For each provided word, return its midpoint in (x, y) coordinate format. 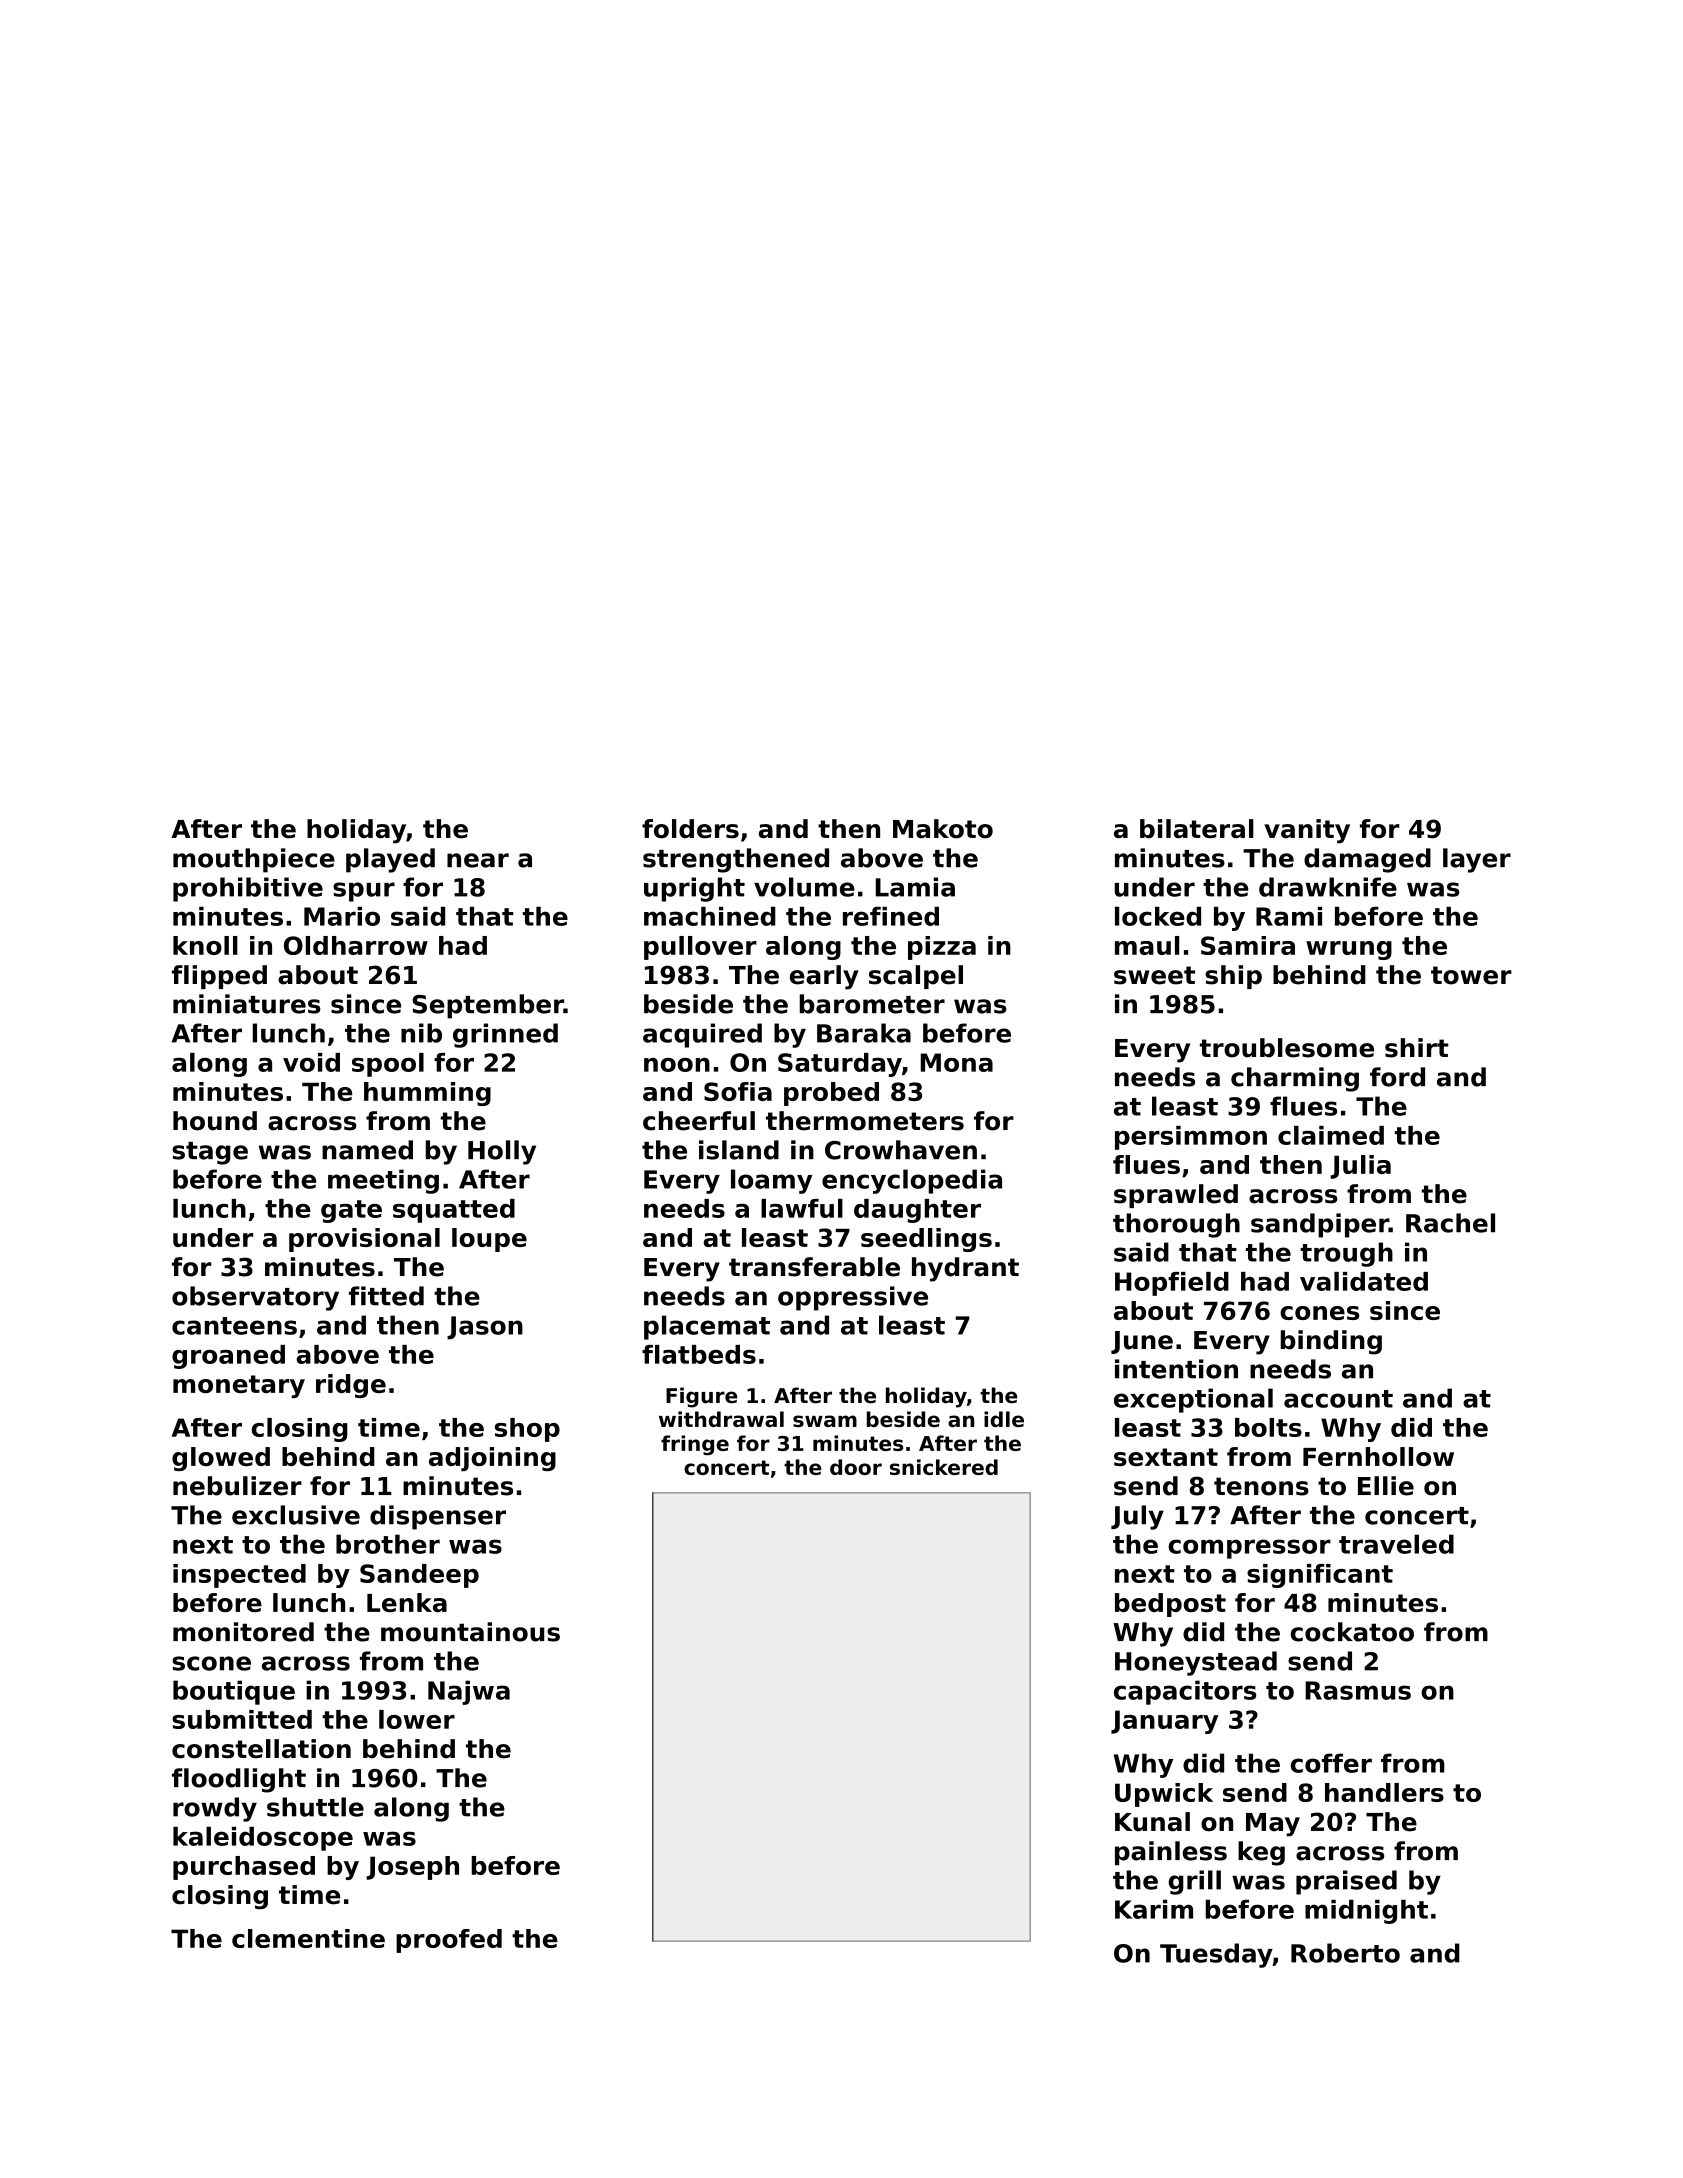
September (488, 1006)
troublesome (1287, 1048)
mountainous (470, 1632)
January (1164, 1722)
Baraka (864, 1033)
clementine (308, 1938)
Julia (1360, 1167)
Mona (957, 1062)
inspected (239, 1576)
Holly (502, 1152)
